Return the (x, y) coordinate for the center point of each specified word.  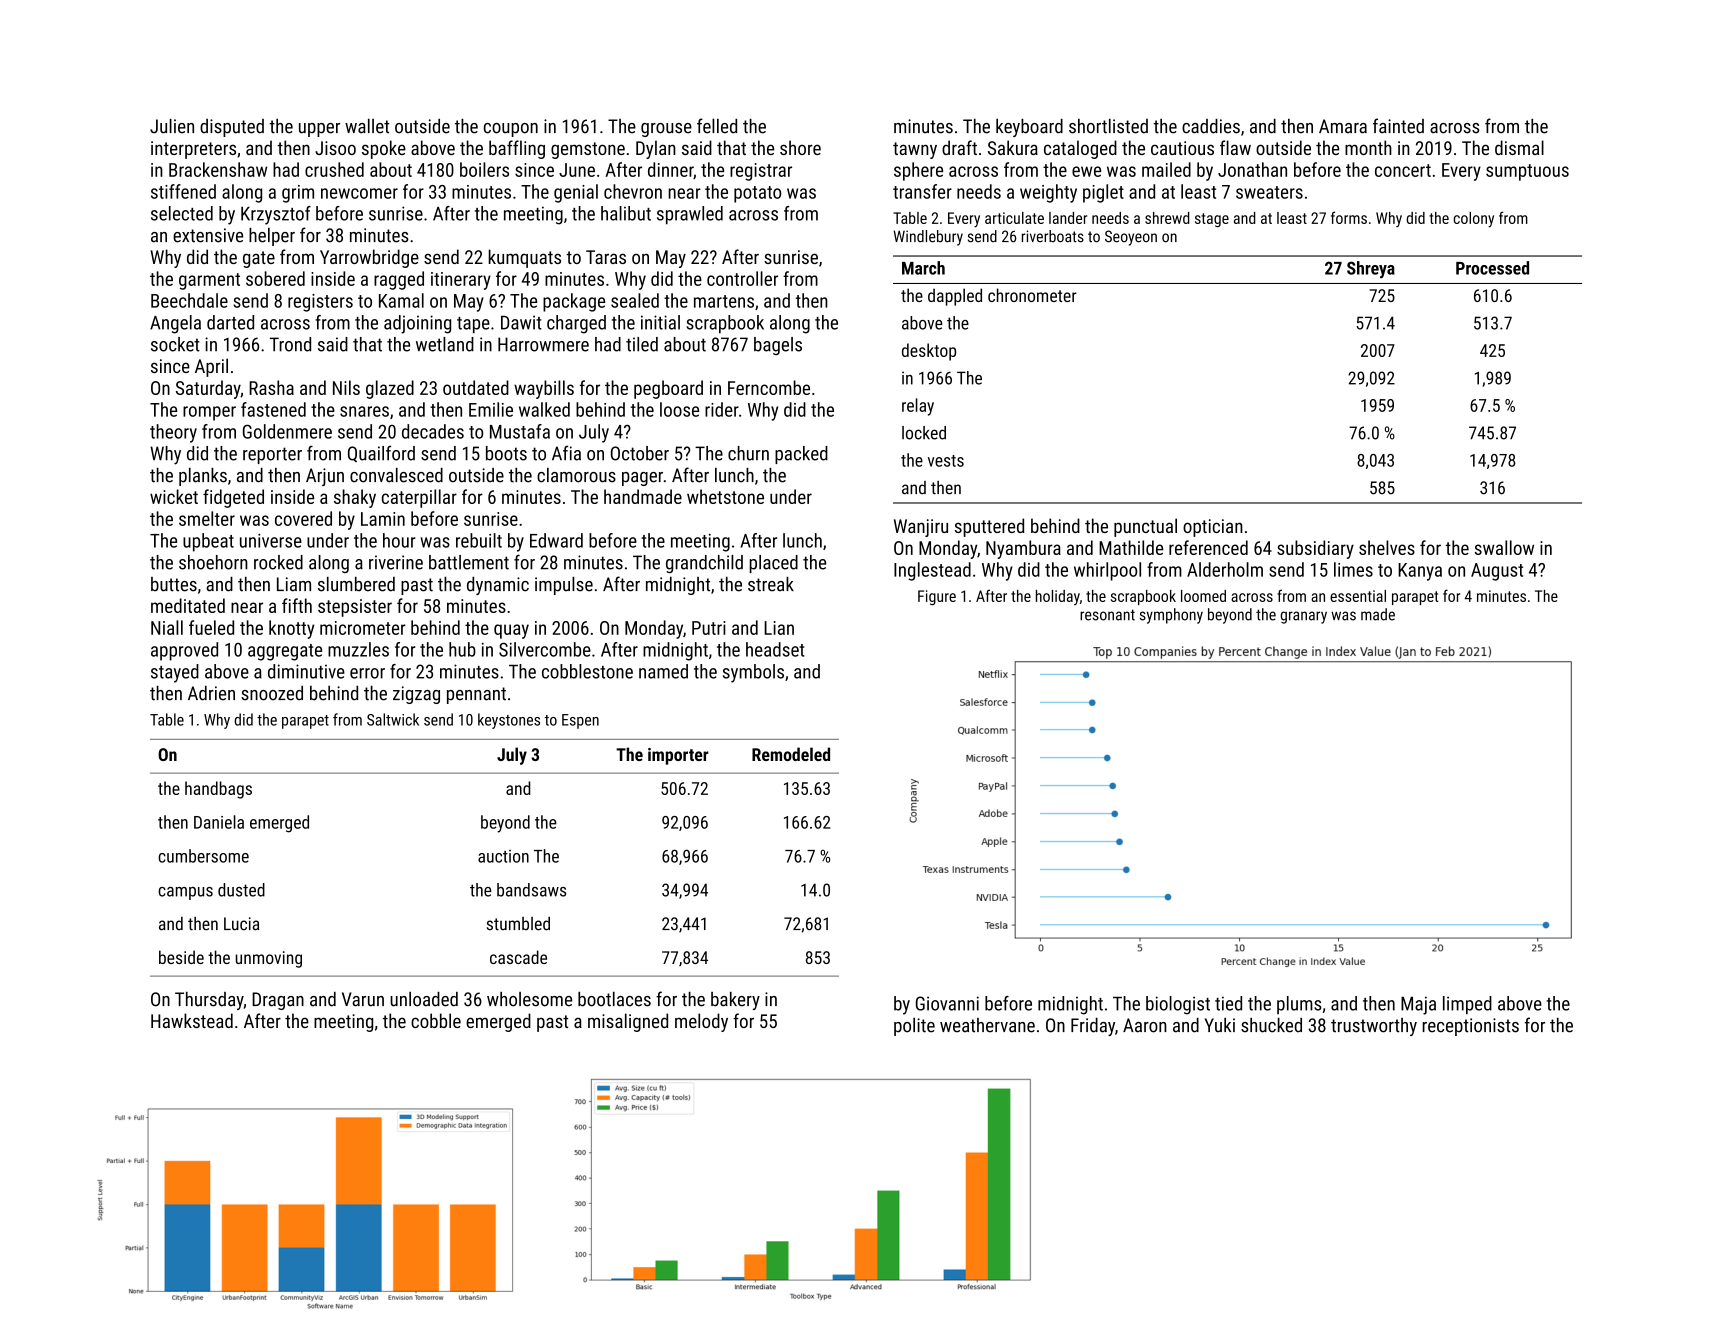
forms (1349, 217)
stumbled (518, 924)
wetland (445, 344)
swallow (1504, 547)
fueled (211, 627)
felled (717, 126)
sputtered (989, 527)
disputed (232, 128)
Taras (606, 257)
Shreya (1371, 269)
